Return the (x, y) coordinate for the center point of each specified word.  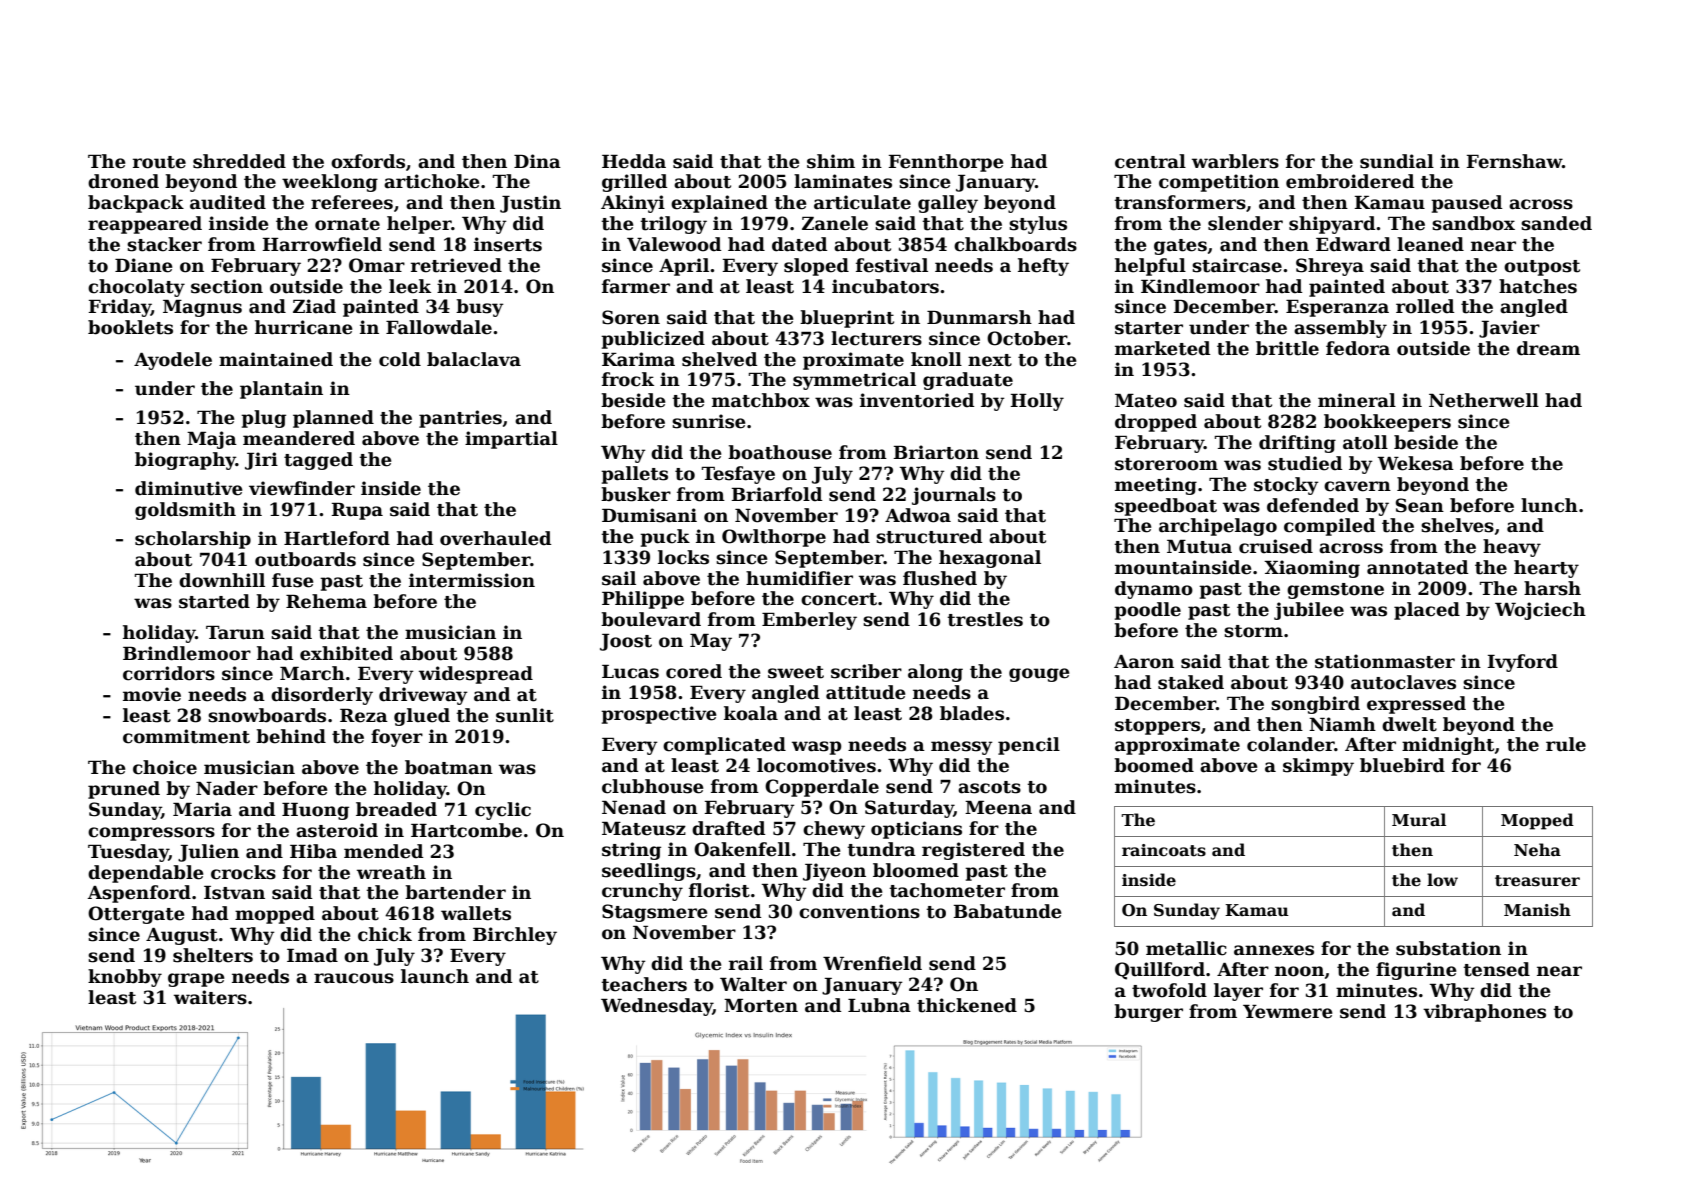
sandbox (1473, 223)
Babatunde (1007, 911)
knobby (125, 978)
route (159, 162)
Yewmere (1287, 1012)
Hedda (634, 161)
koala (751, 713)
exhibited (346, 653)
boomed (1154, 765)
